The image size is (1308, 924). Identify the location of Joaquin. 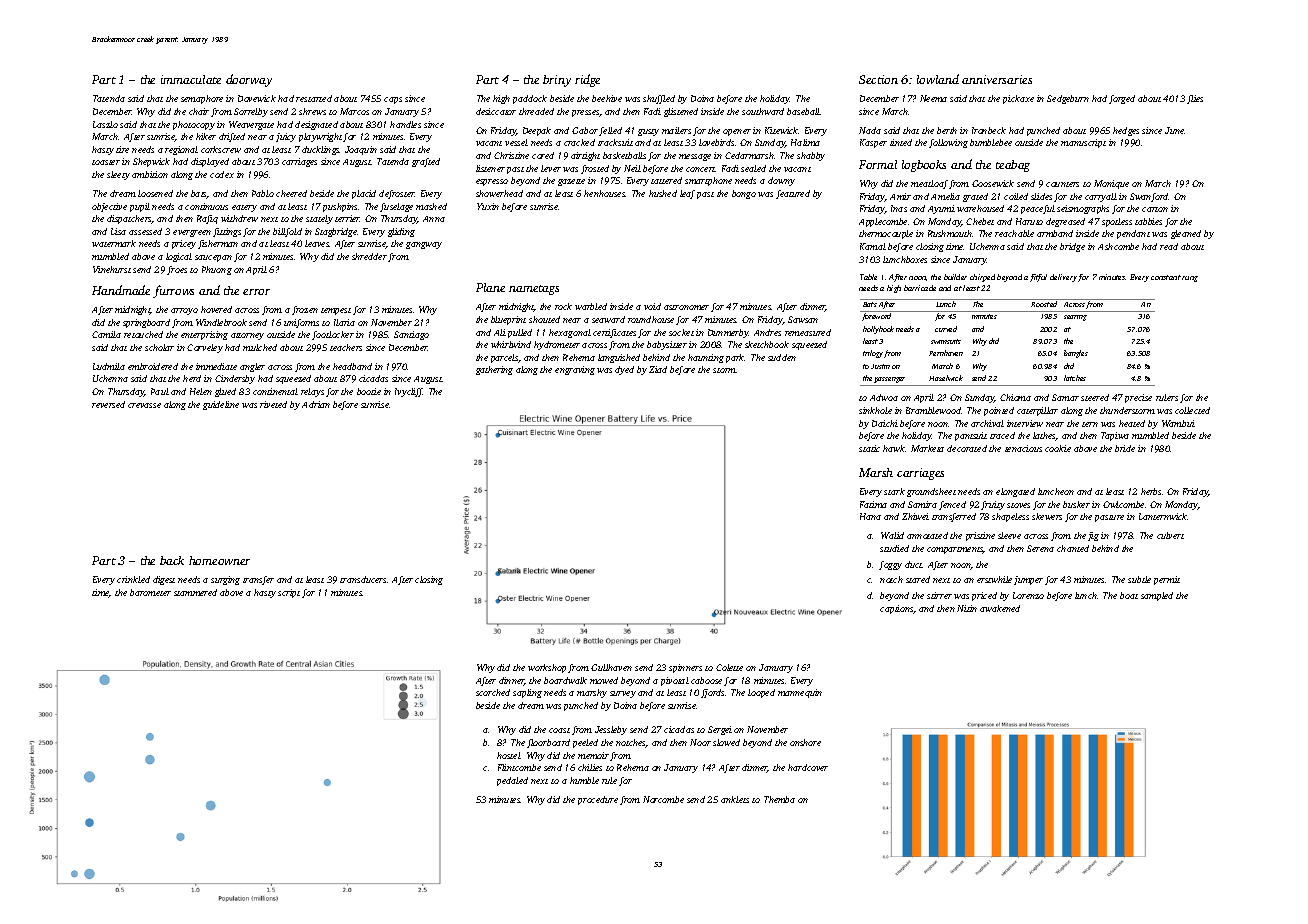
(361, 150).
